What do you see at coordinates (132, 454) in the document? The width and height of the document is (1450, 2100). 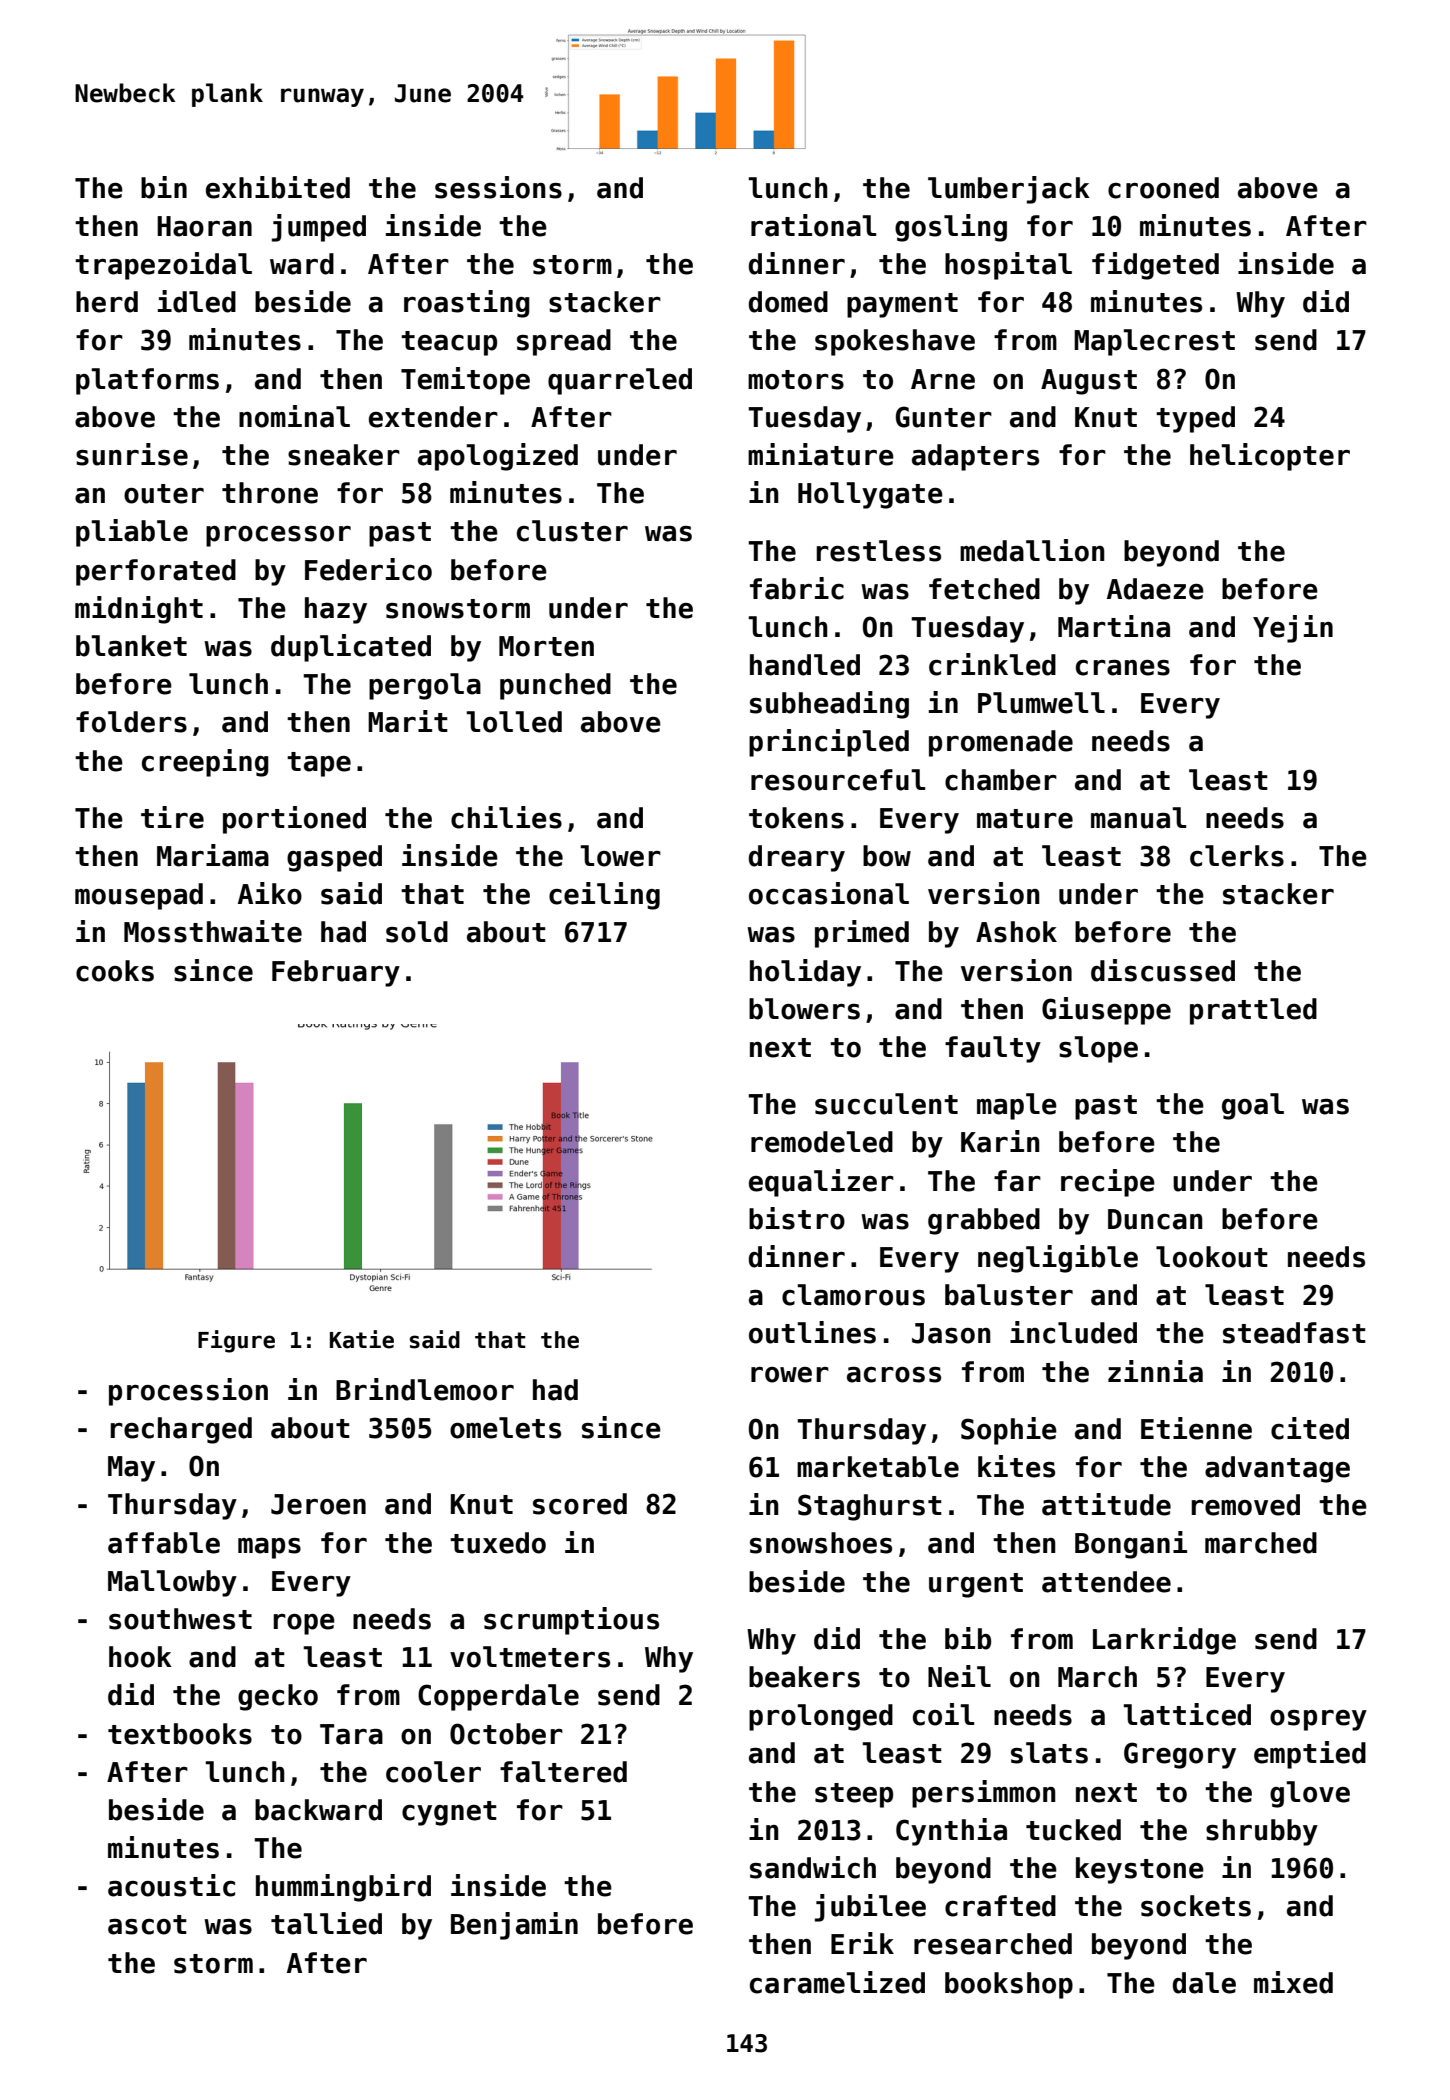 I see `sunrise` at bounding box center [132, 454].
